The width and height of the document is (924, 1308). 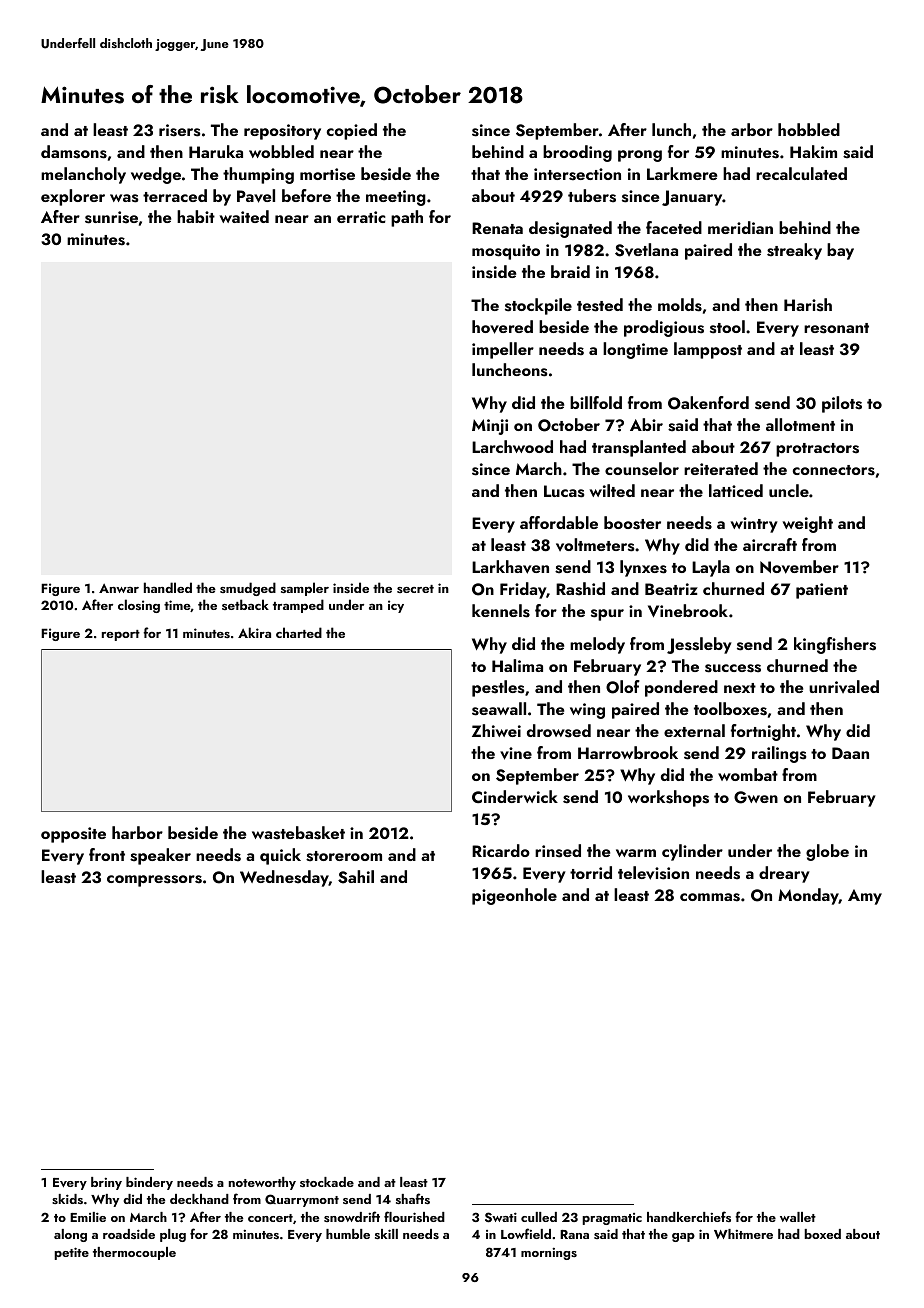 I want to click on compressors, so click(x=154, y=881).
